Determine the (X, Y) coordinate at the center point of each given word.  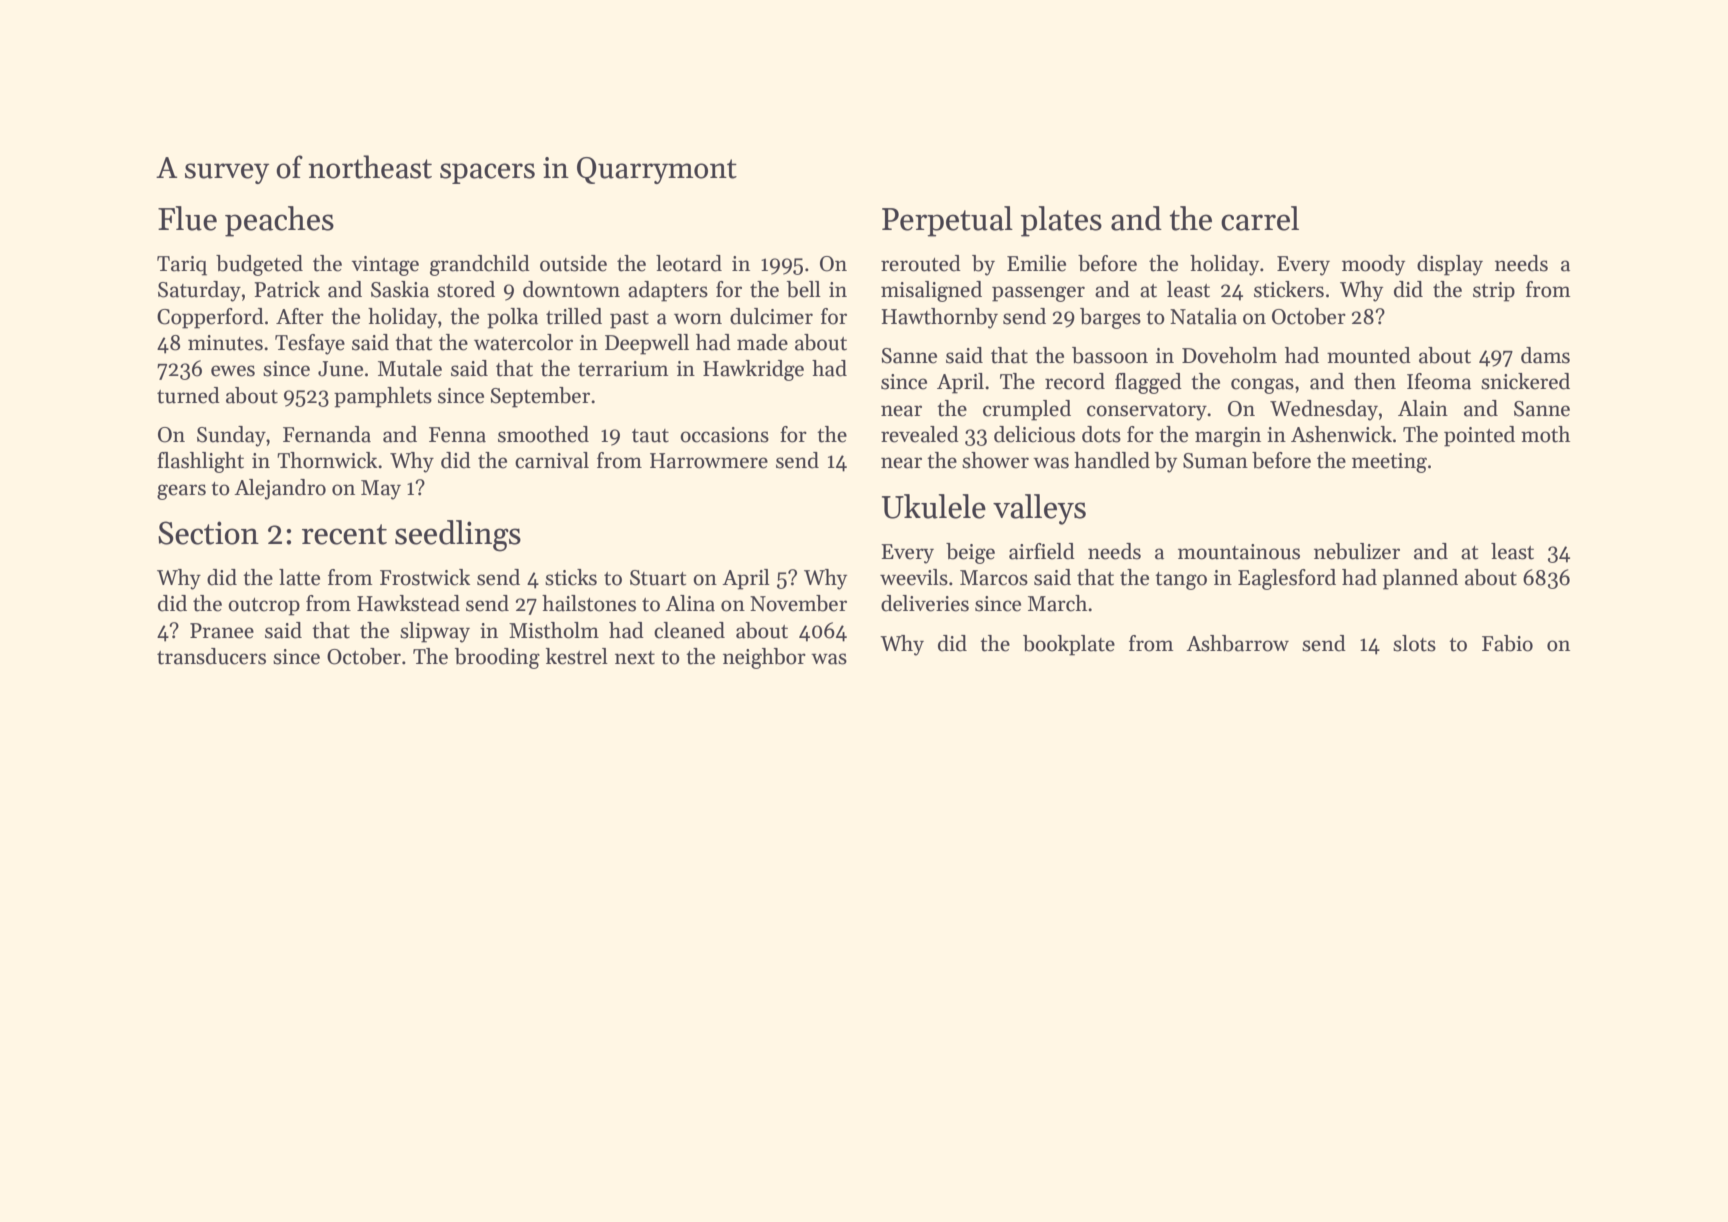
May (381, 490)
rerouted (921, 263)
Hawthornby (939, 318)
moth (1545, 434)
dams (1545, 355)
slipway (435, 632)
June (340, 369)
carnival (552, 460)
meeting (1389, 463)
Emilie (1036, 263)
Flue (187, 218)
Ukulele (934, 506)
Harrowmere (709, 461)
